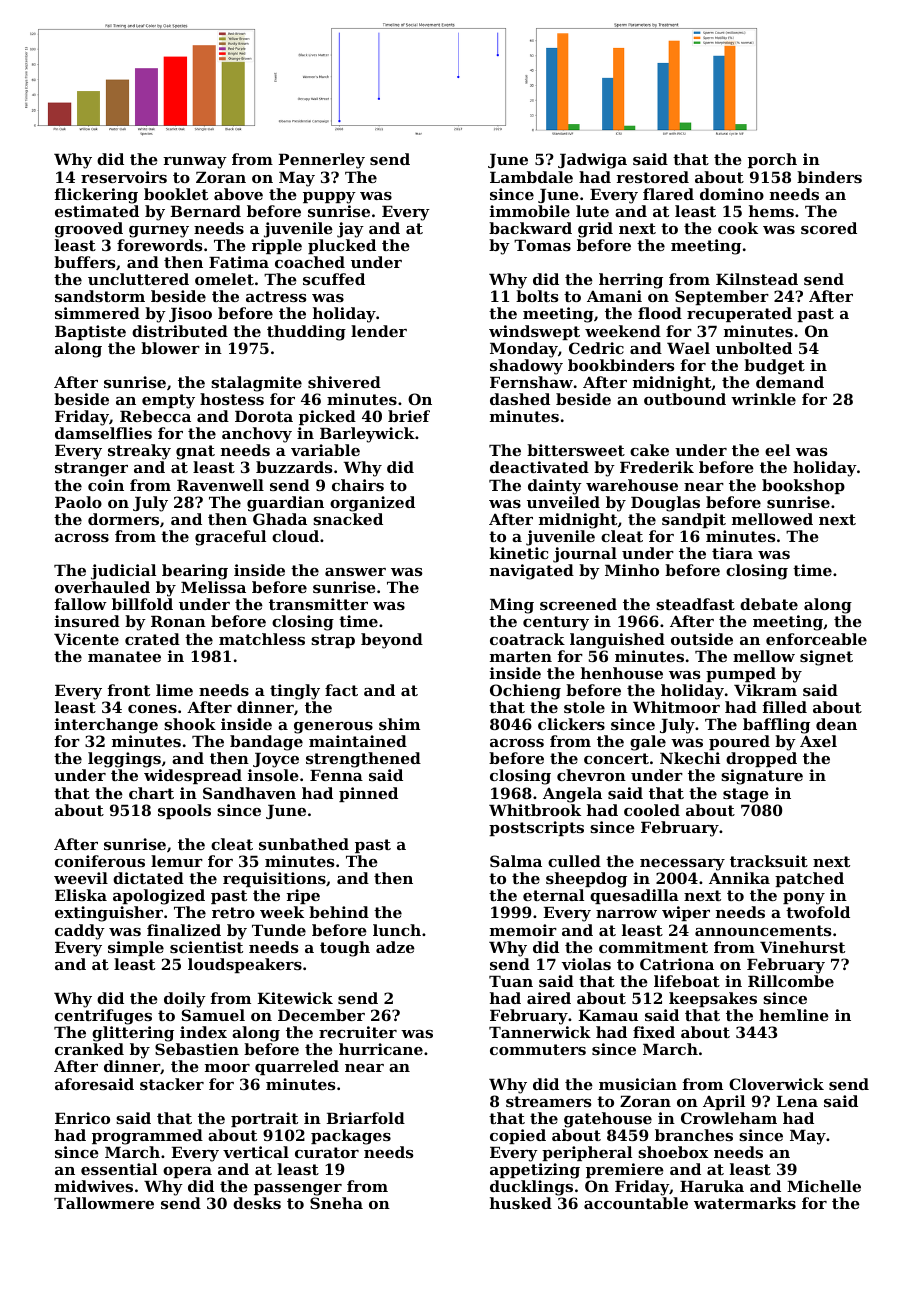  What do you see at coordinates (712, 1186) in the screenshot?
I see `Haruka` at bounding box center [712, 1186].
